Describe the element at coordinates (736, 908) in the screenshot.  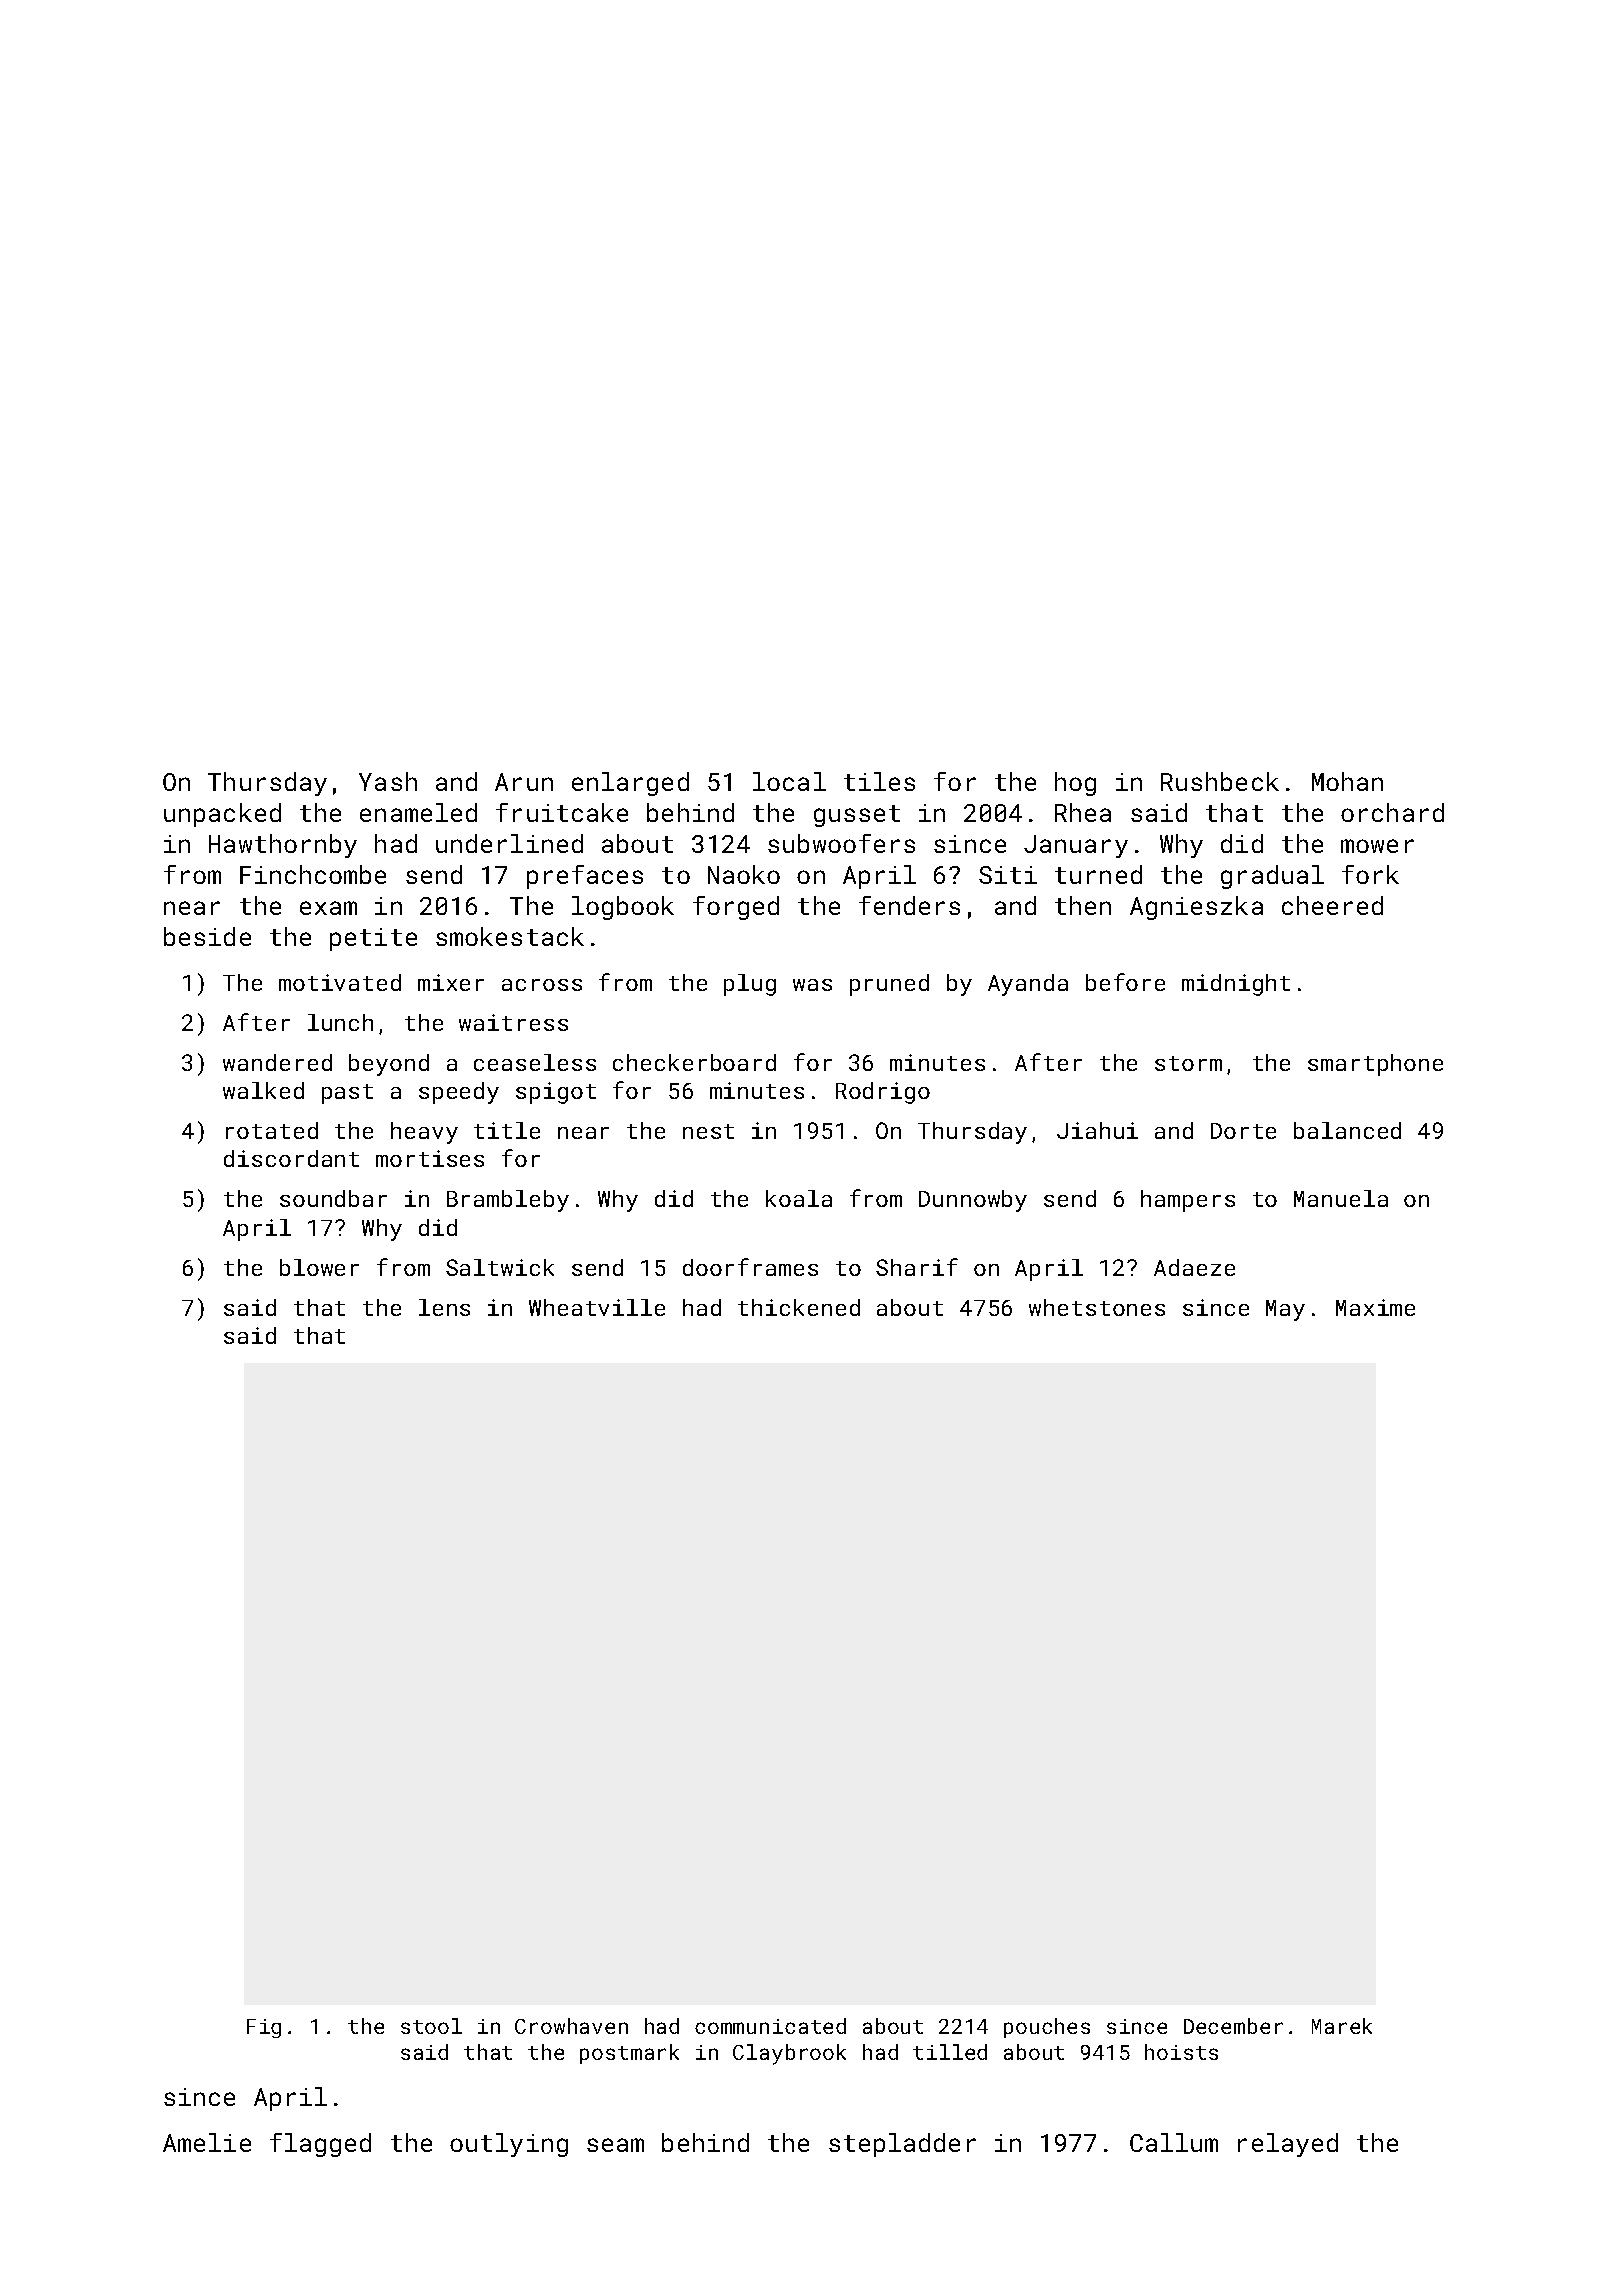
I see `forged` at that location.
